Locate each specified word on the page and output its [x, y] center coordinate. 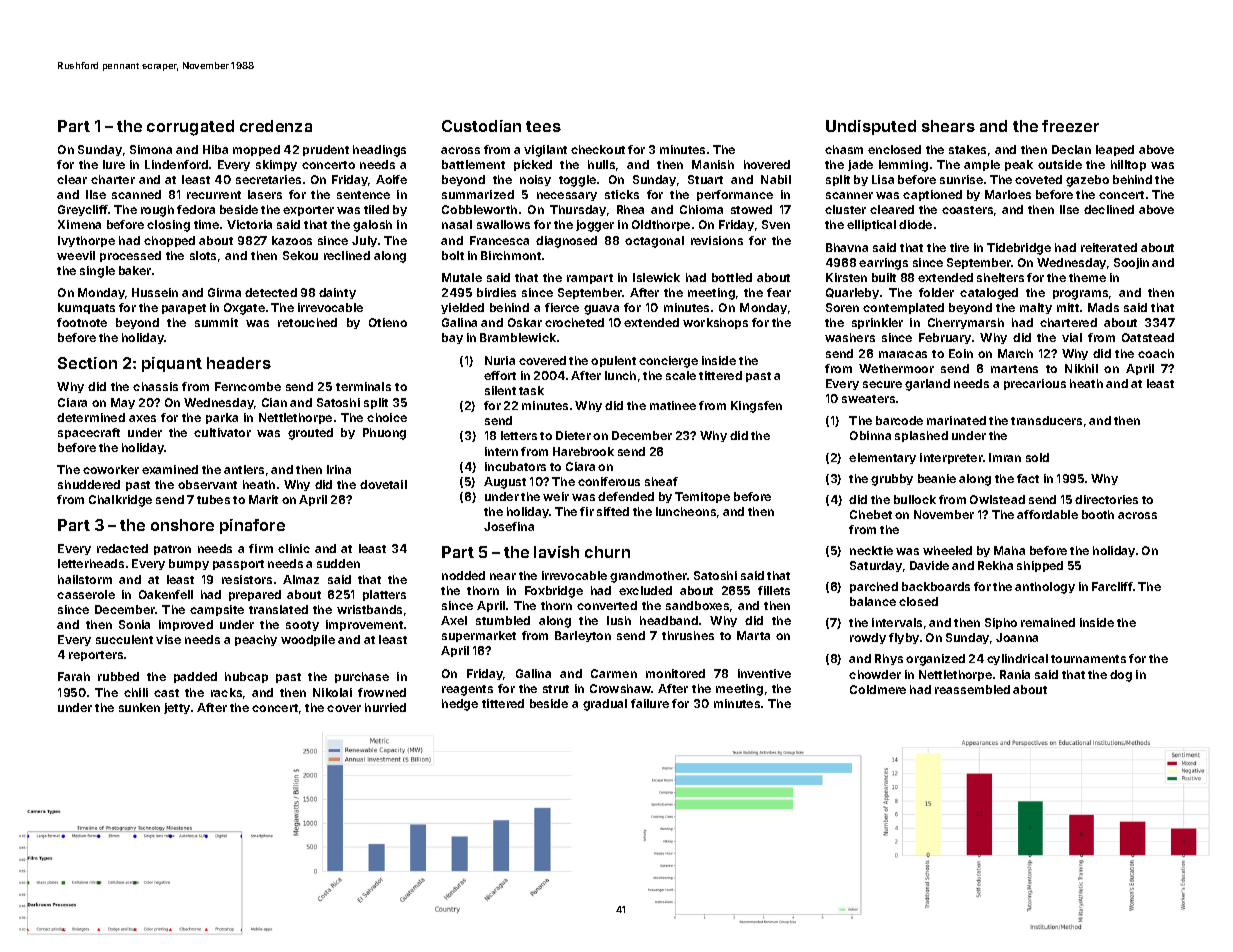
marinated [956, 420]
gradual [605, 705]
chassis [155, 386]
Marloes [1008, 194]
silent [500, 390]
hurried [385, 707]
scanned [136, 194]
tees [543, 126]
